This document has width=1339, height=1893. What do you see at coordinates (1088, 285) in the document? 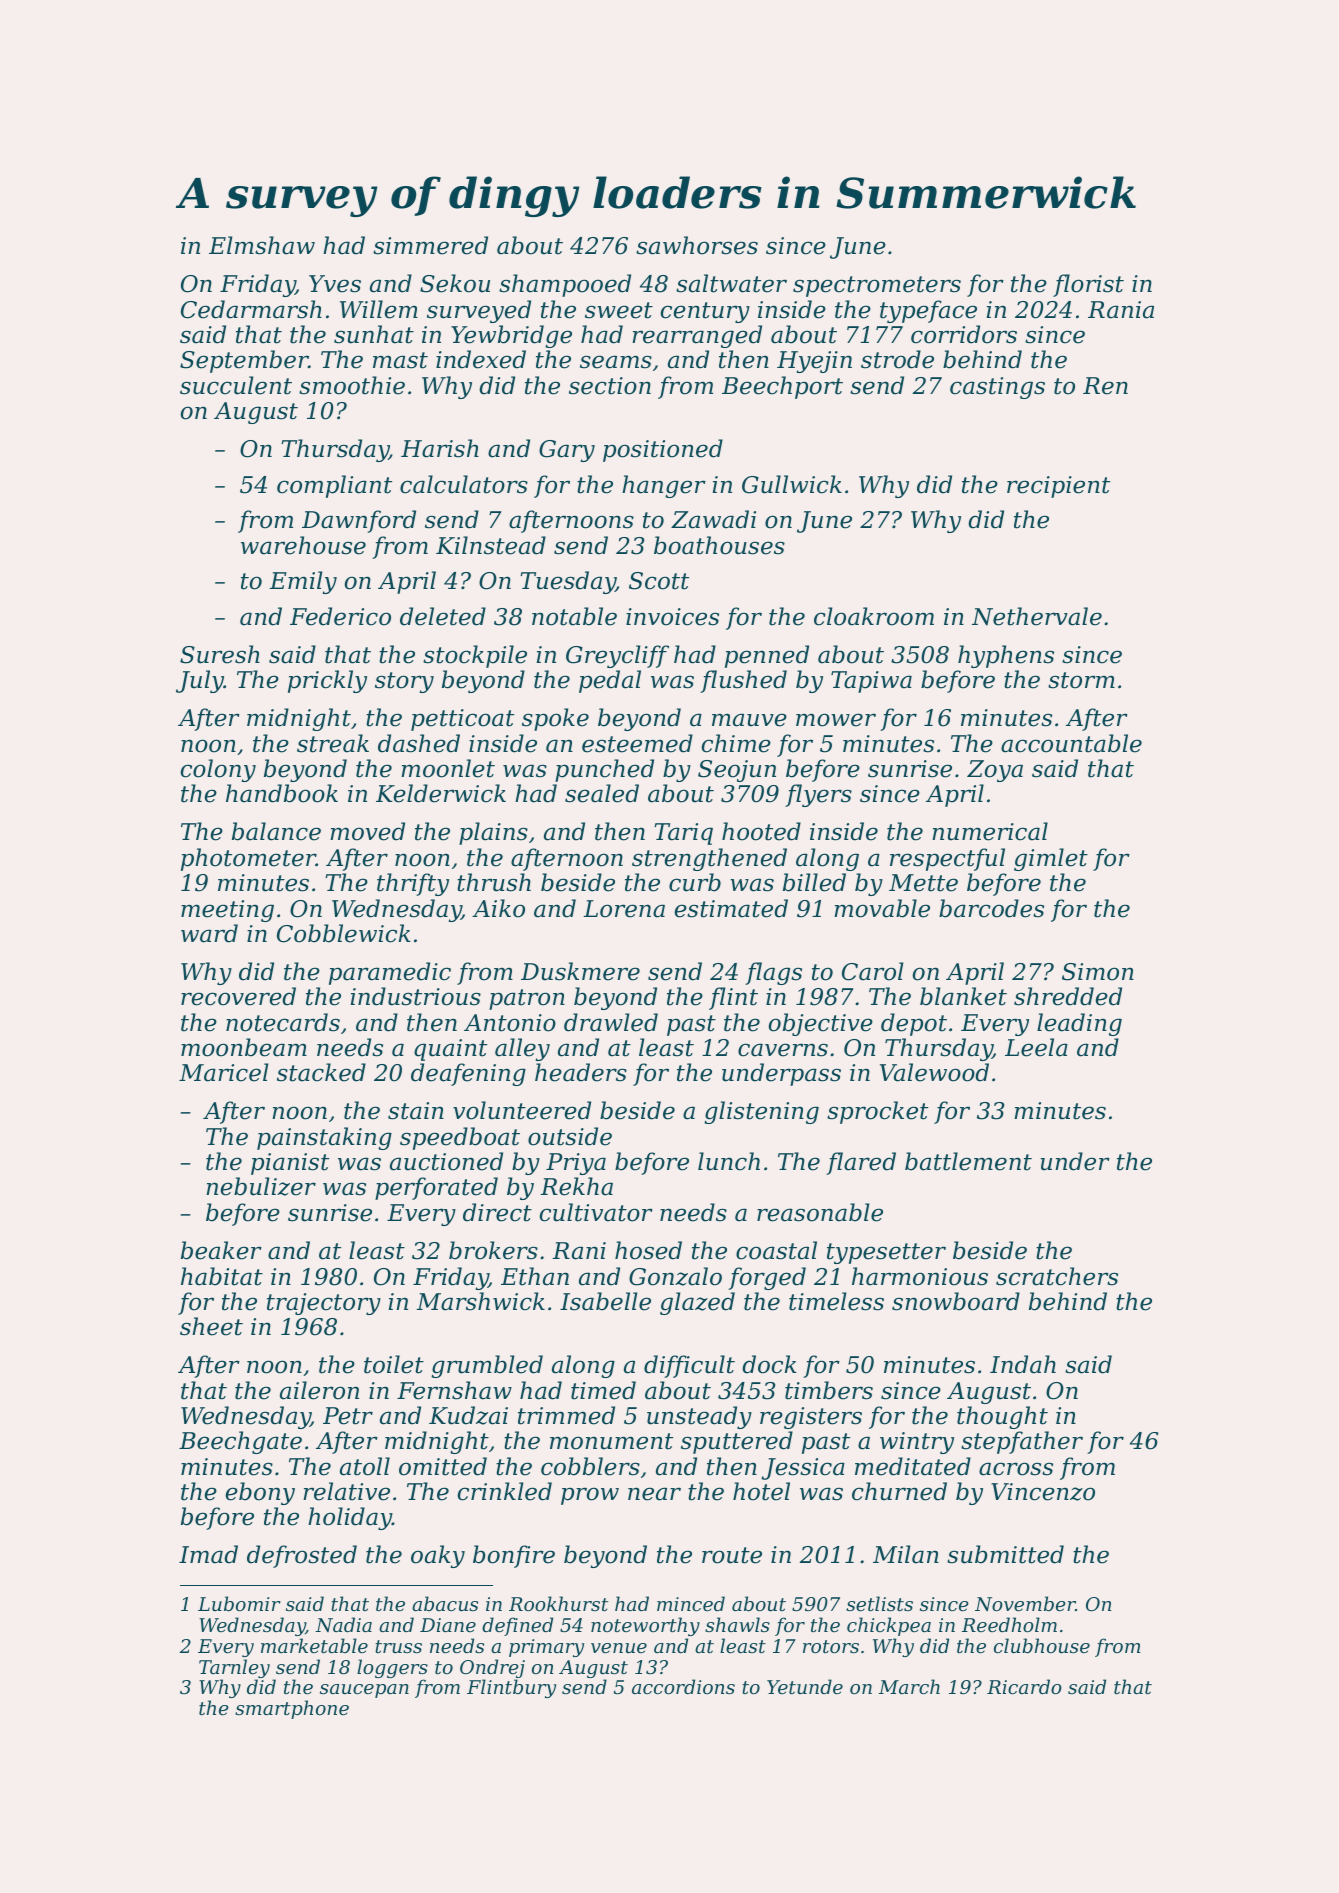
I see `florist` at bounding box center [1088, 285].
